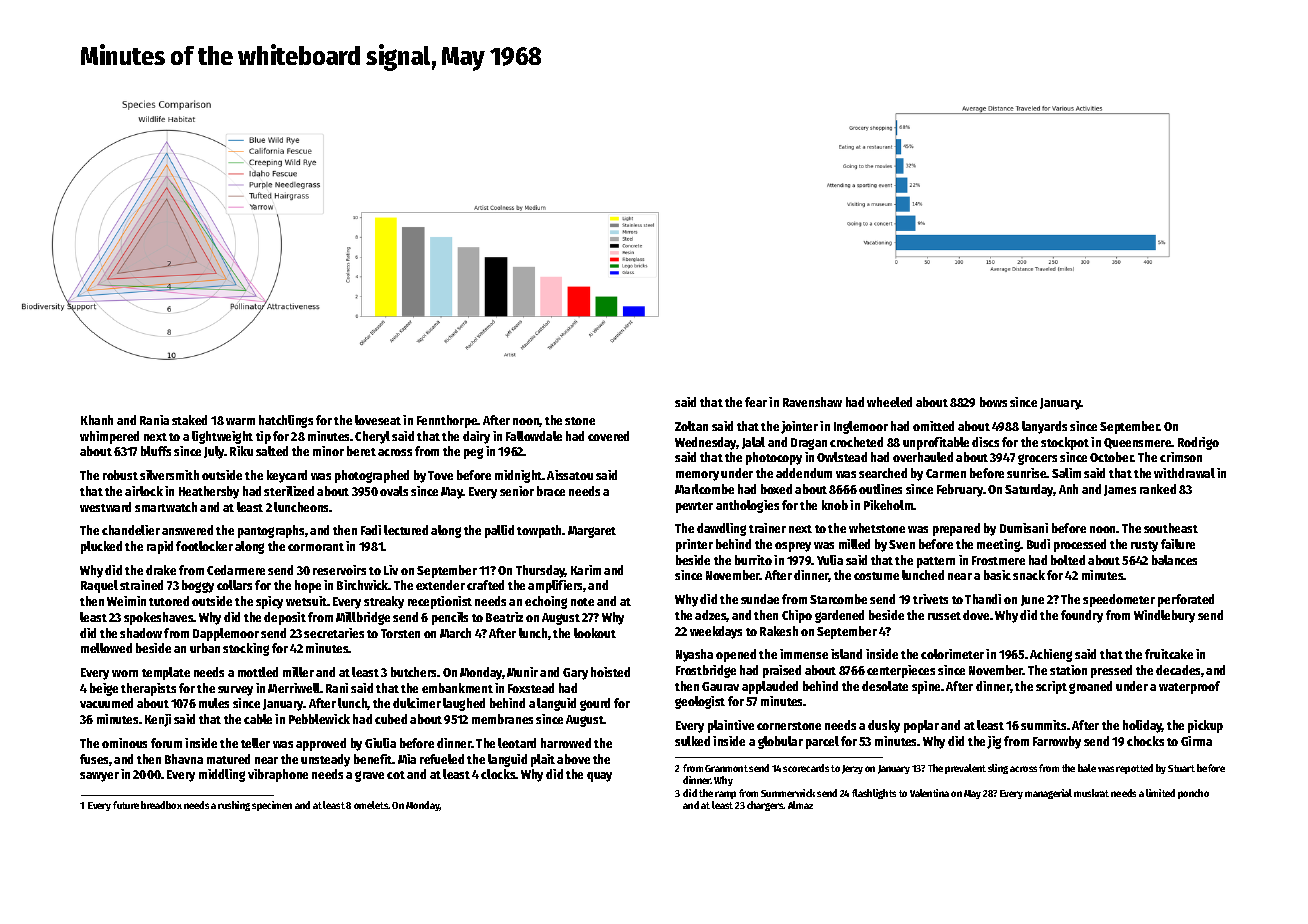 This screenshot has height=924, width=1308. What do you see at coordinates (235, 691) in the screenshot?
I see `survey` at bounding box center [235, 691].
